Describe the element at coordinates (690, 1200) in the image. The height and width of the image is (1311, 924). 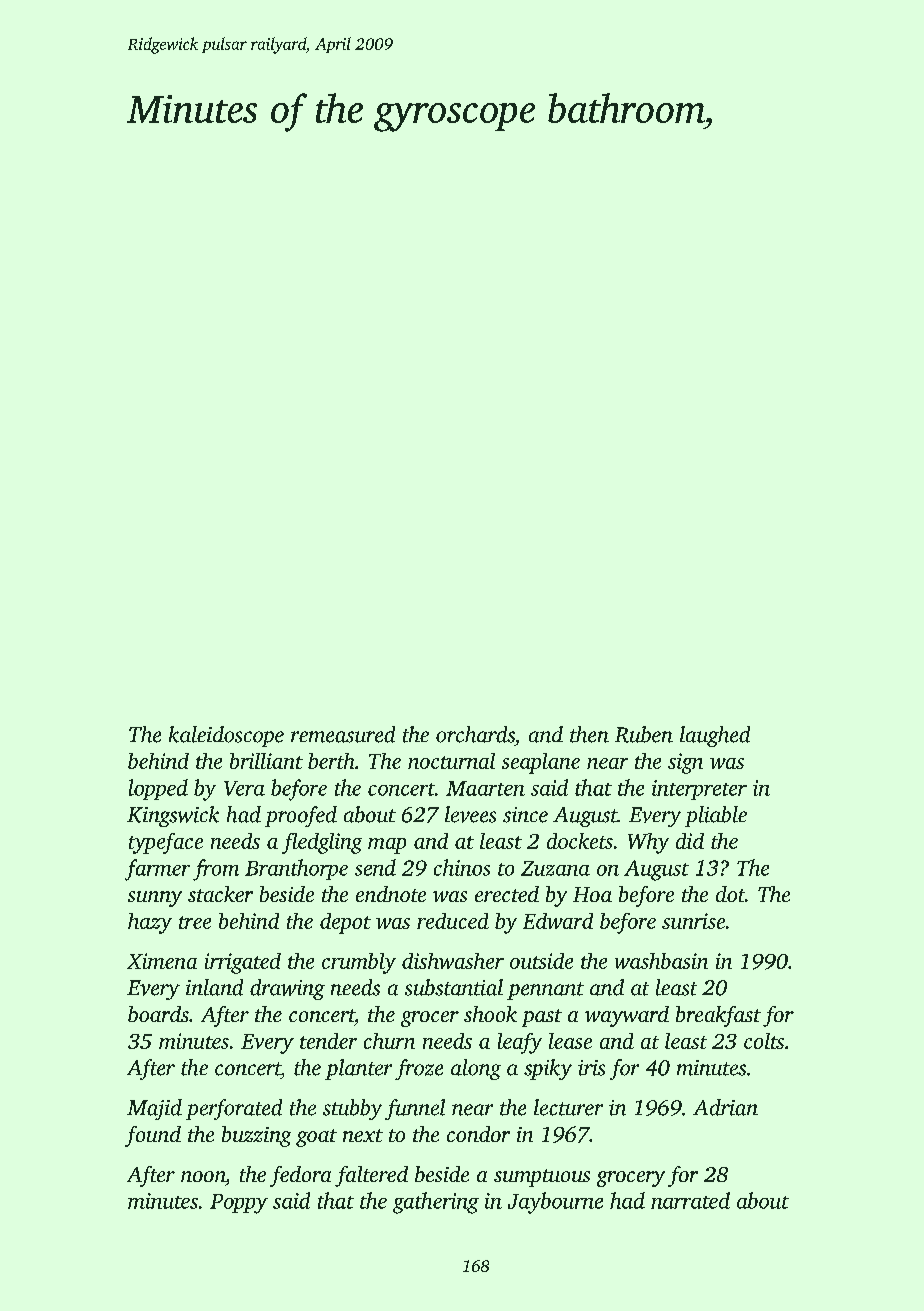
I see `narrated` at that location.
